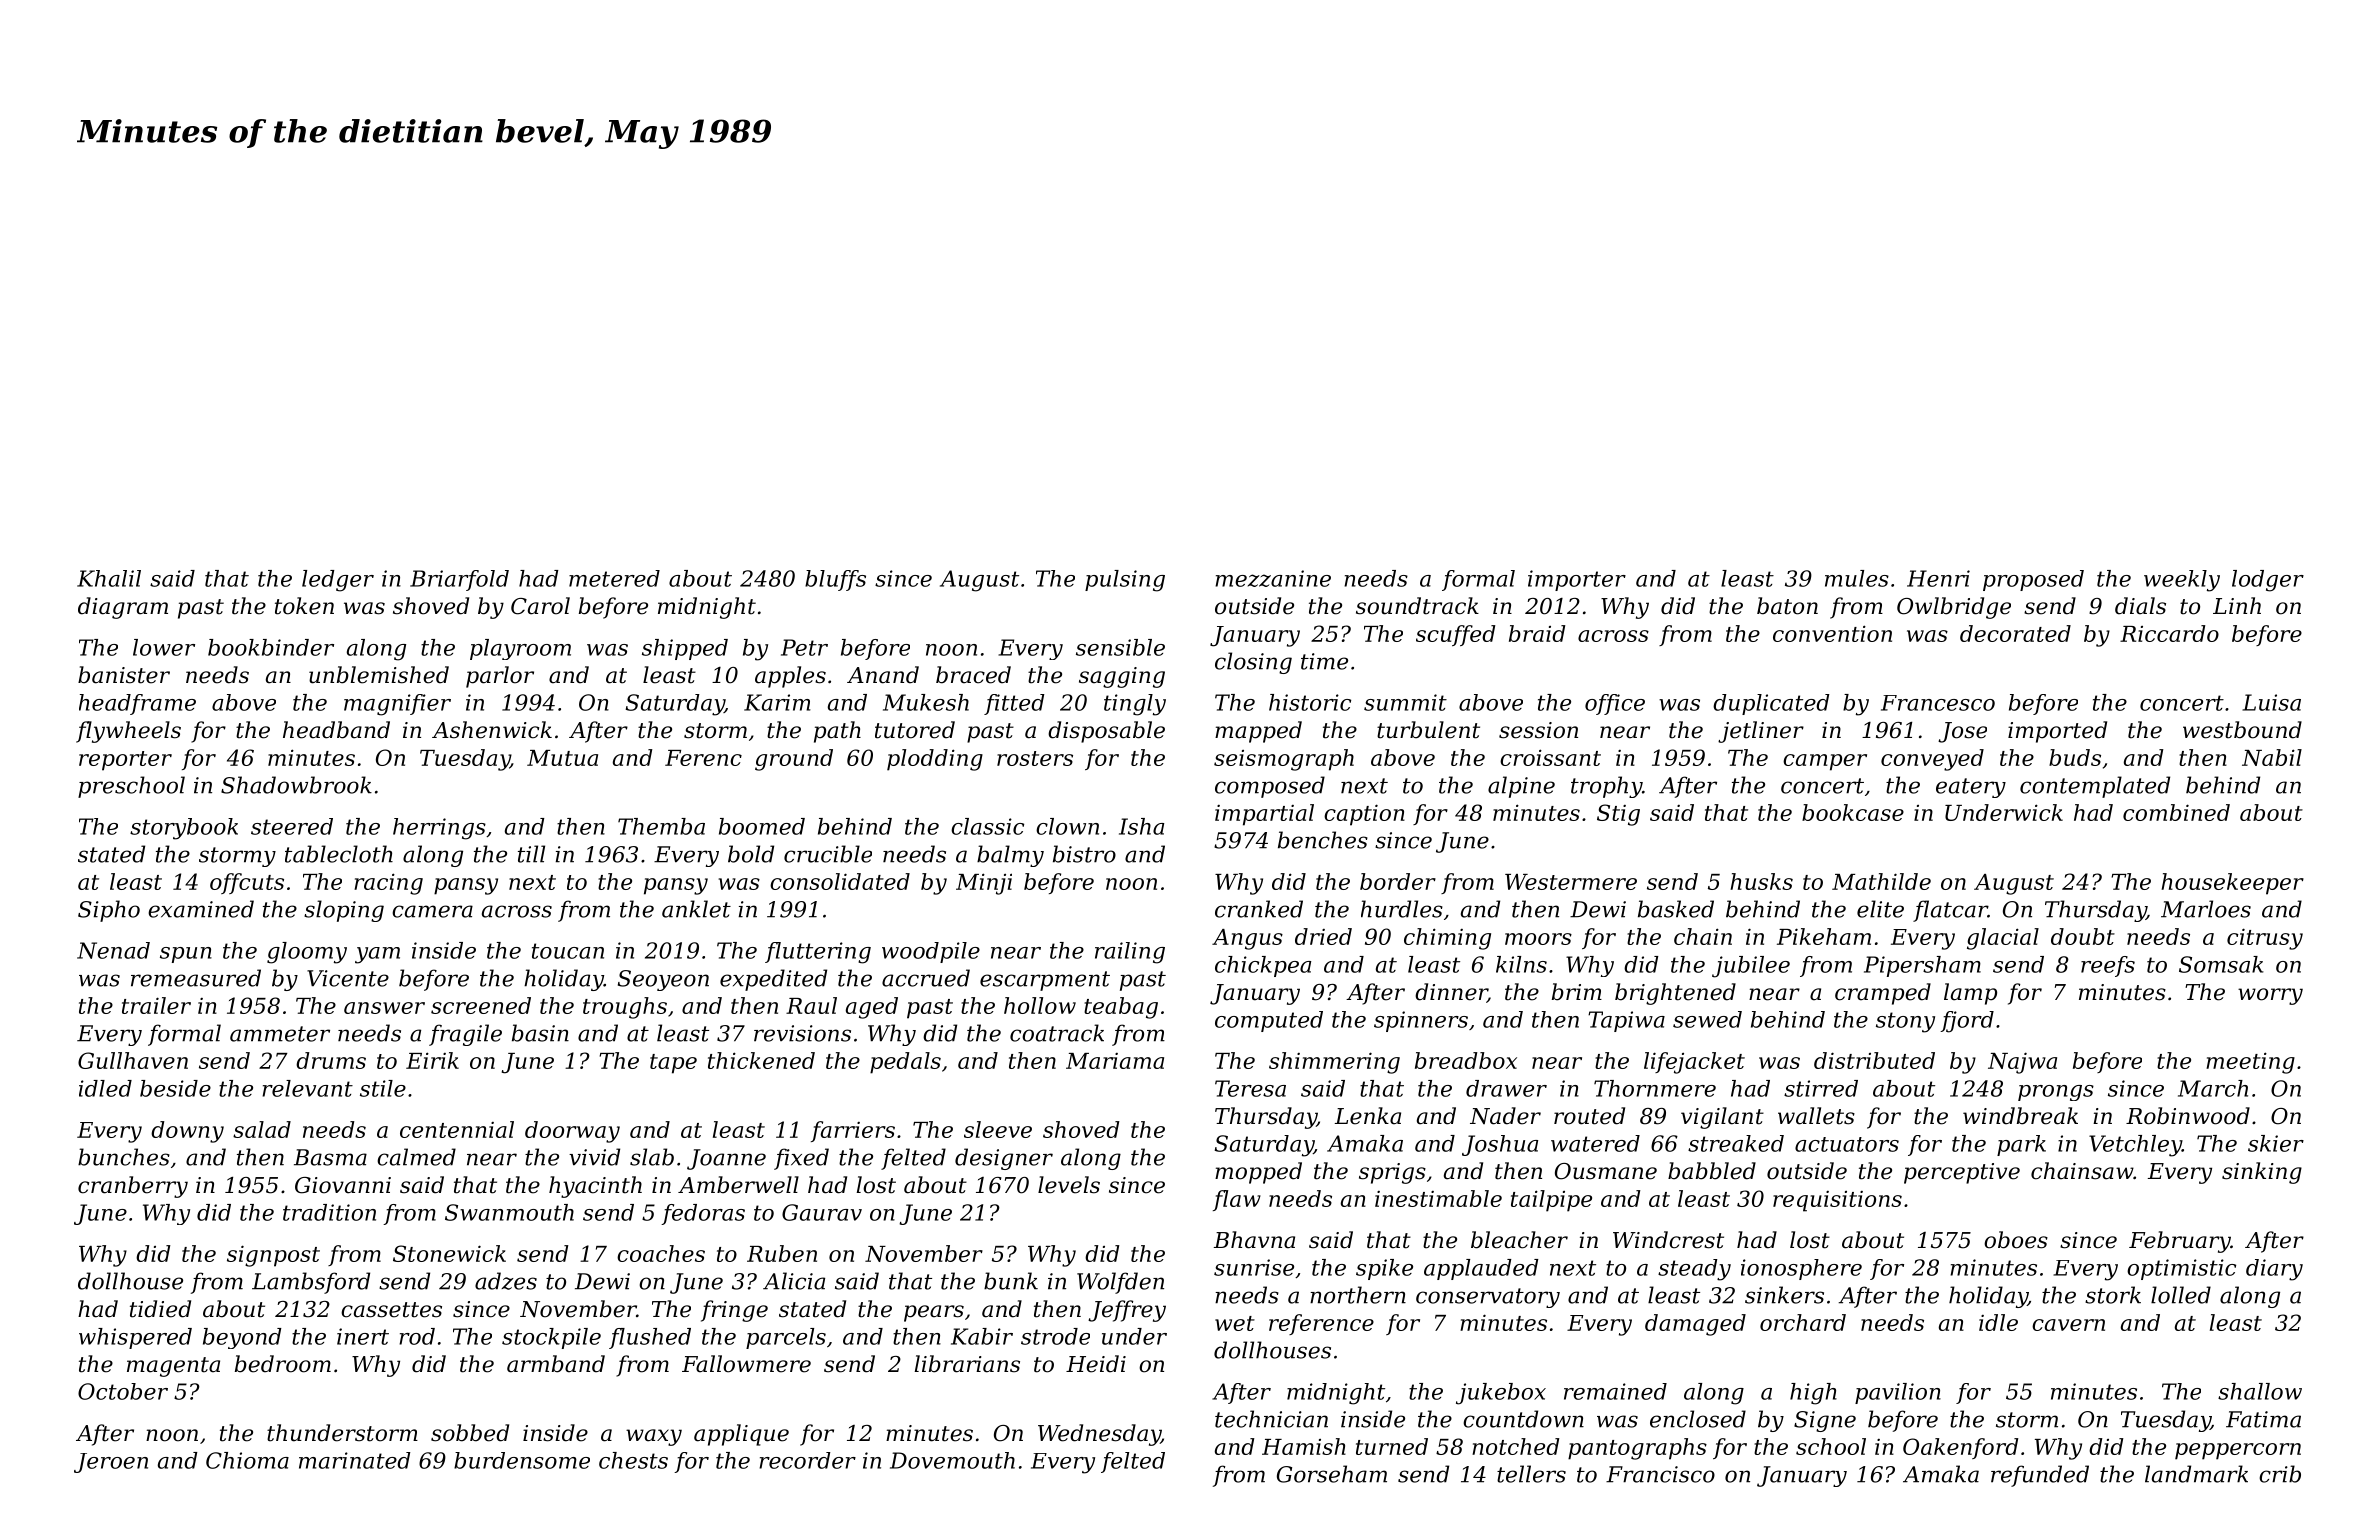 This screenshot has width=2380, height=1540. I want to click on historic, so click(1310, 702).
